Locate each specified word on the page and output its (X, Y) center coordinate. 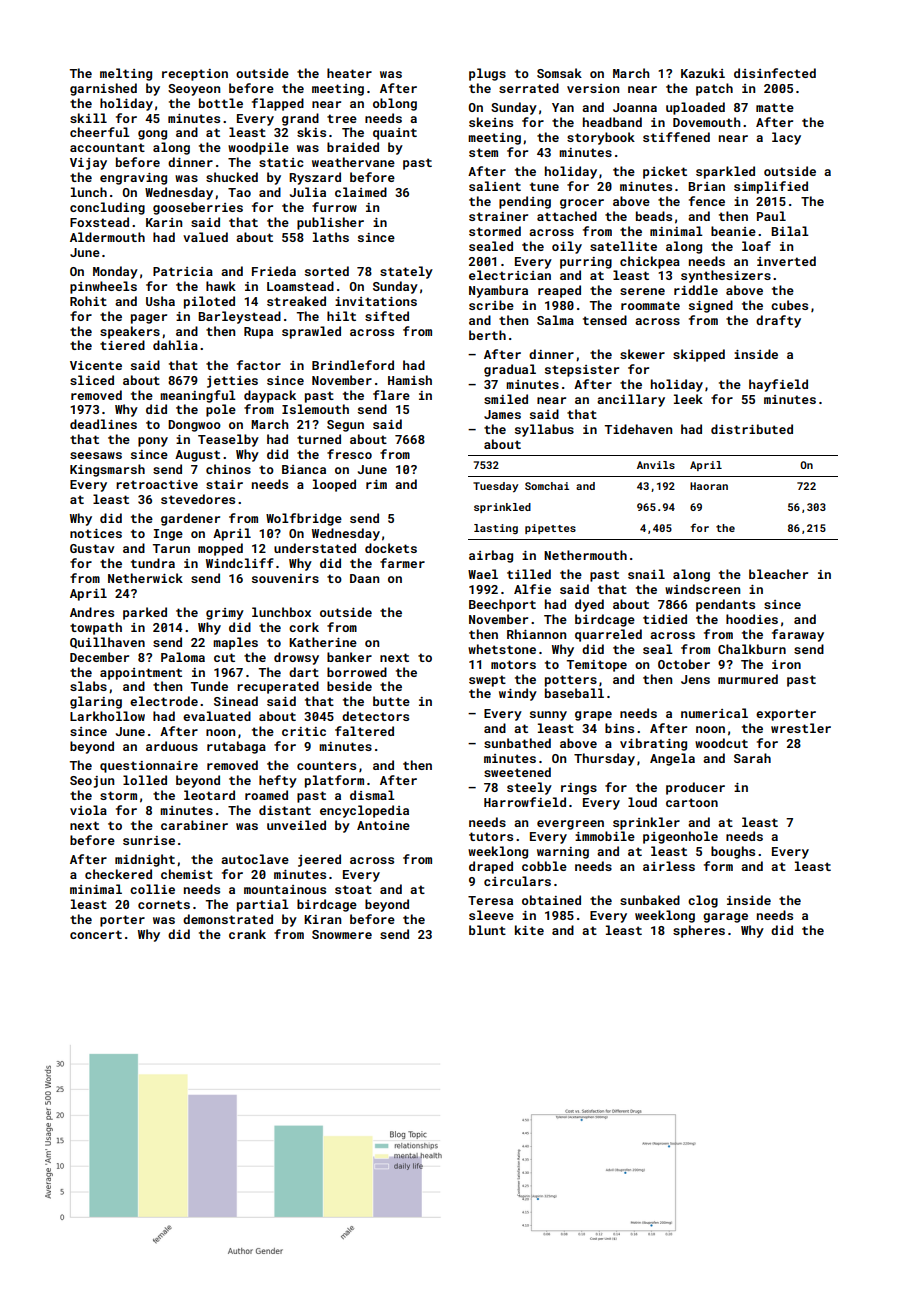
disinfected (775, 73)
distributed (752, 429)
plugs (487, 74)
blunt (487, 930)
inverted (786, 261)
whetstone (502, 649)
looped (334, 485)
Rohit (88, 301)
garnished (103, 89)
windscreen (702, 589)
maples (235, 643)
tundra (153, 563)
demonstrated (228, 919)
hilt (341, 316)
